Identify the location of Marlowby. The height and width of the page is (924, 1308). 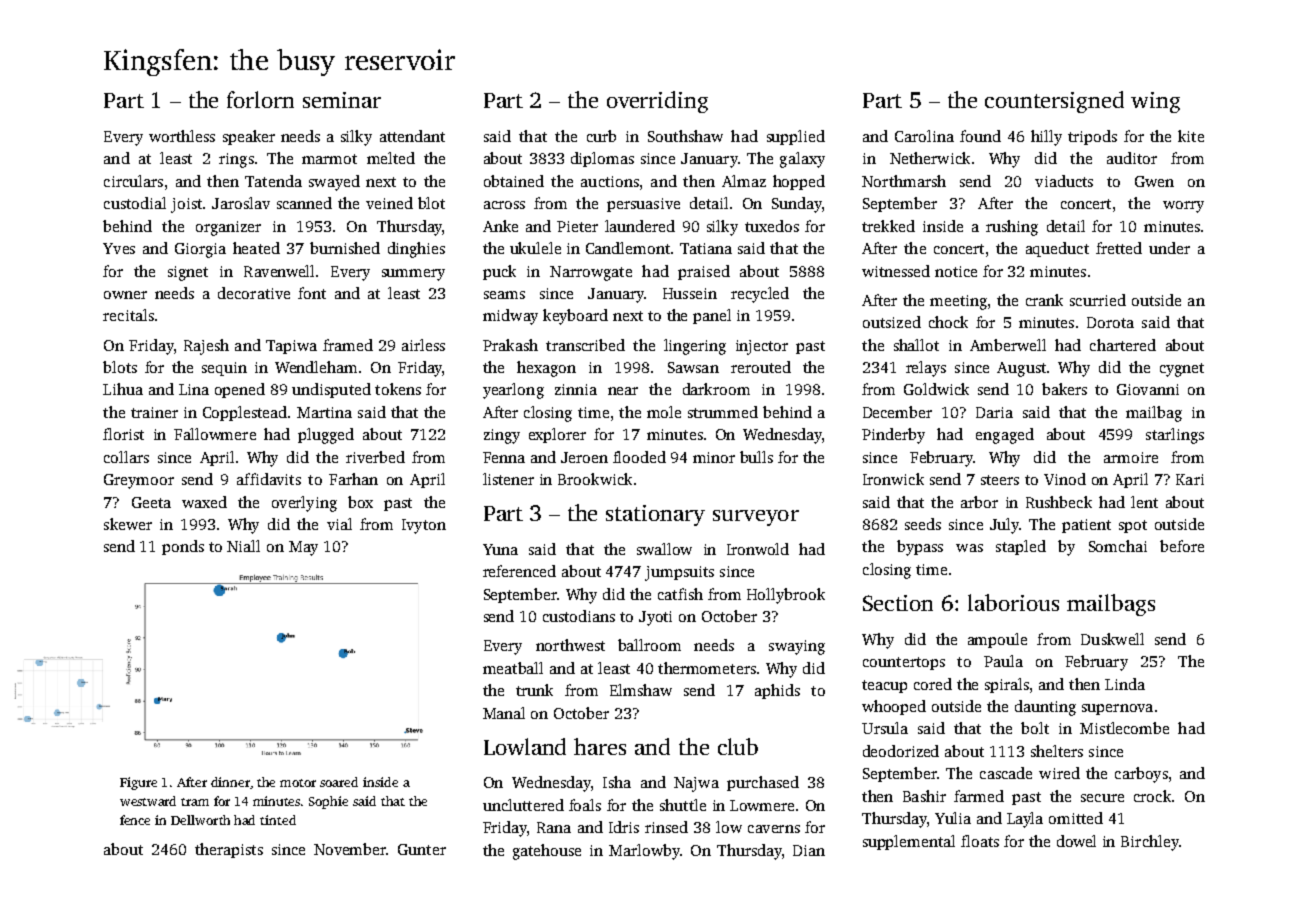
(644, 852).
